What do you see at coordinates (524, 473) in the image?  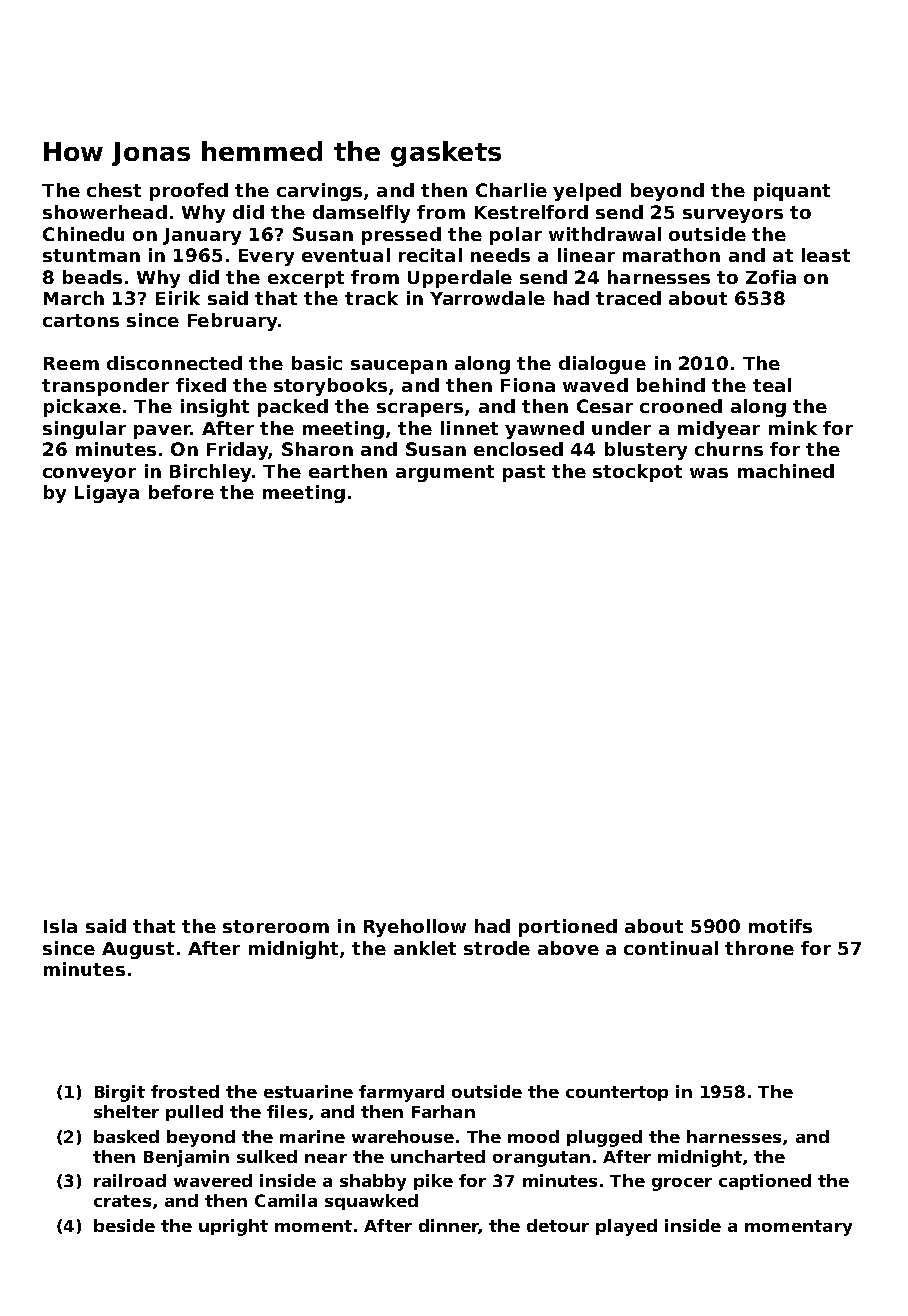 I see `past` at bounding box center [524, 473].
